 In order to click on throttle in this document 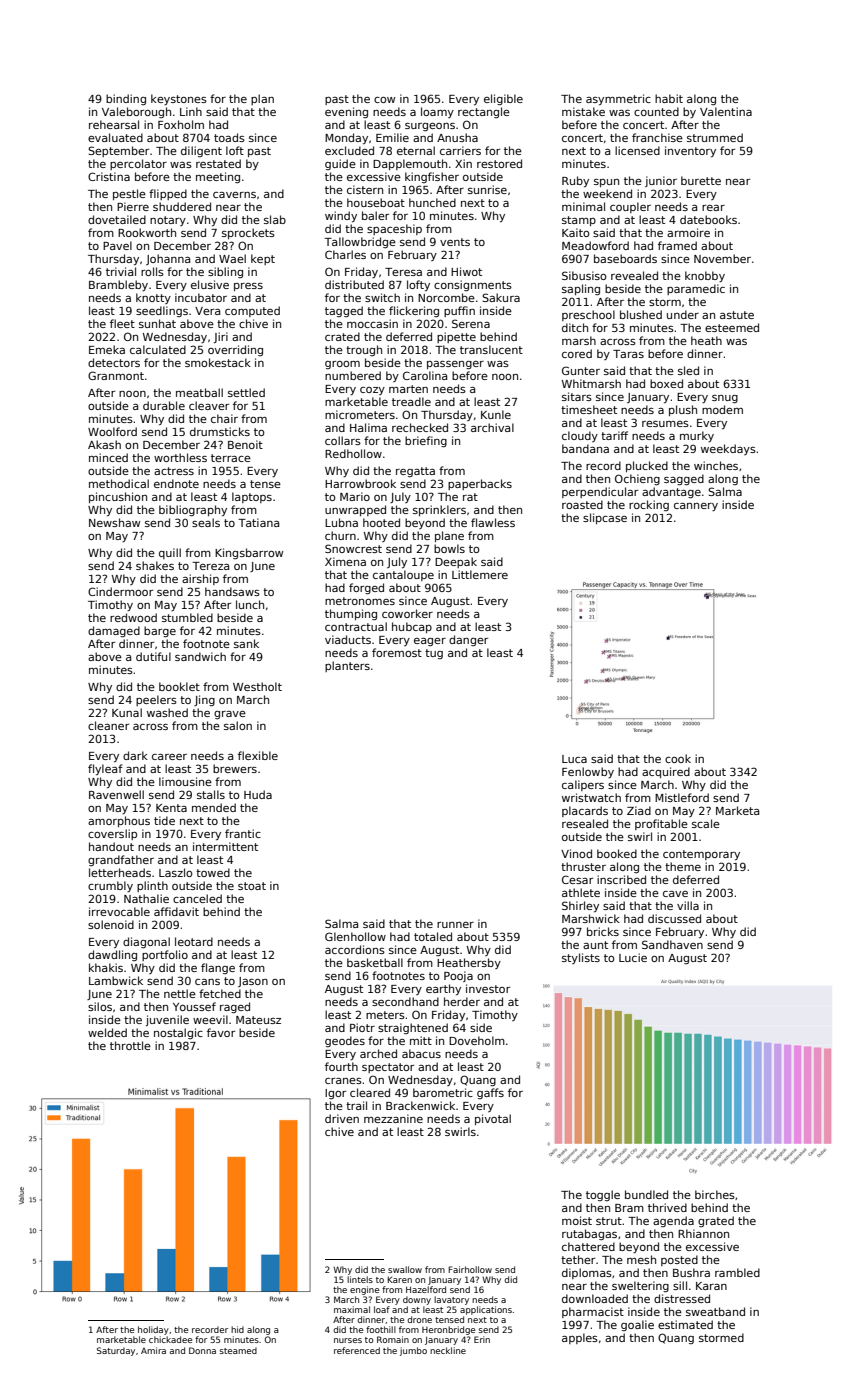, I will do `click(130, 1045)`.
